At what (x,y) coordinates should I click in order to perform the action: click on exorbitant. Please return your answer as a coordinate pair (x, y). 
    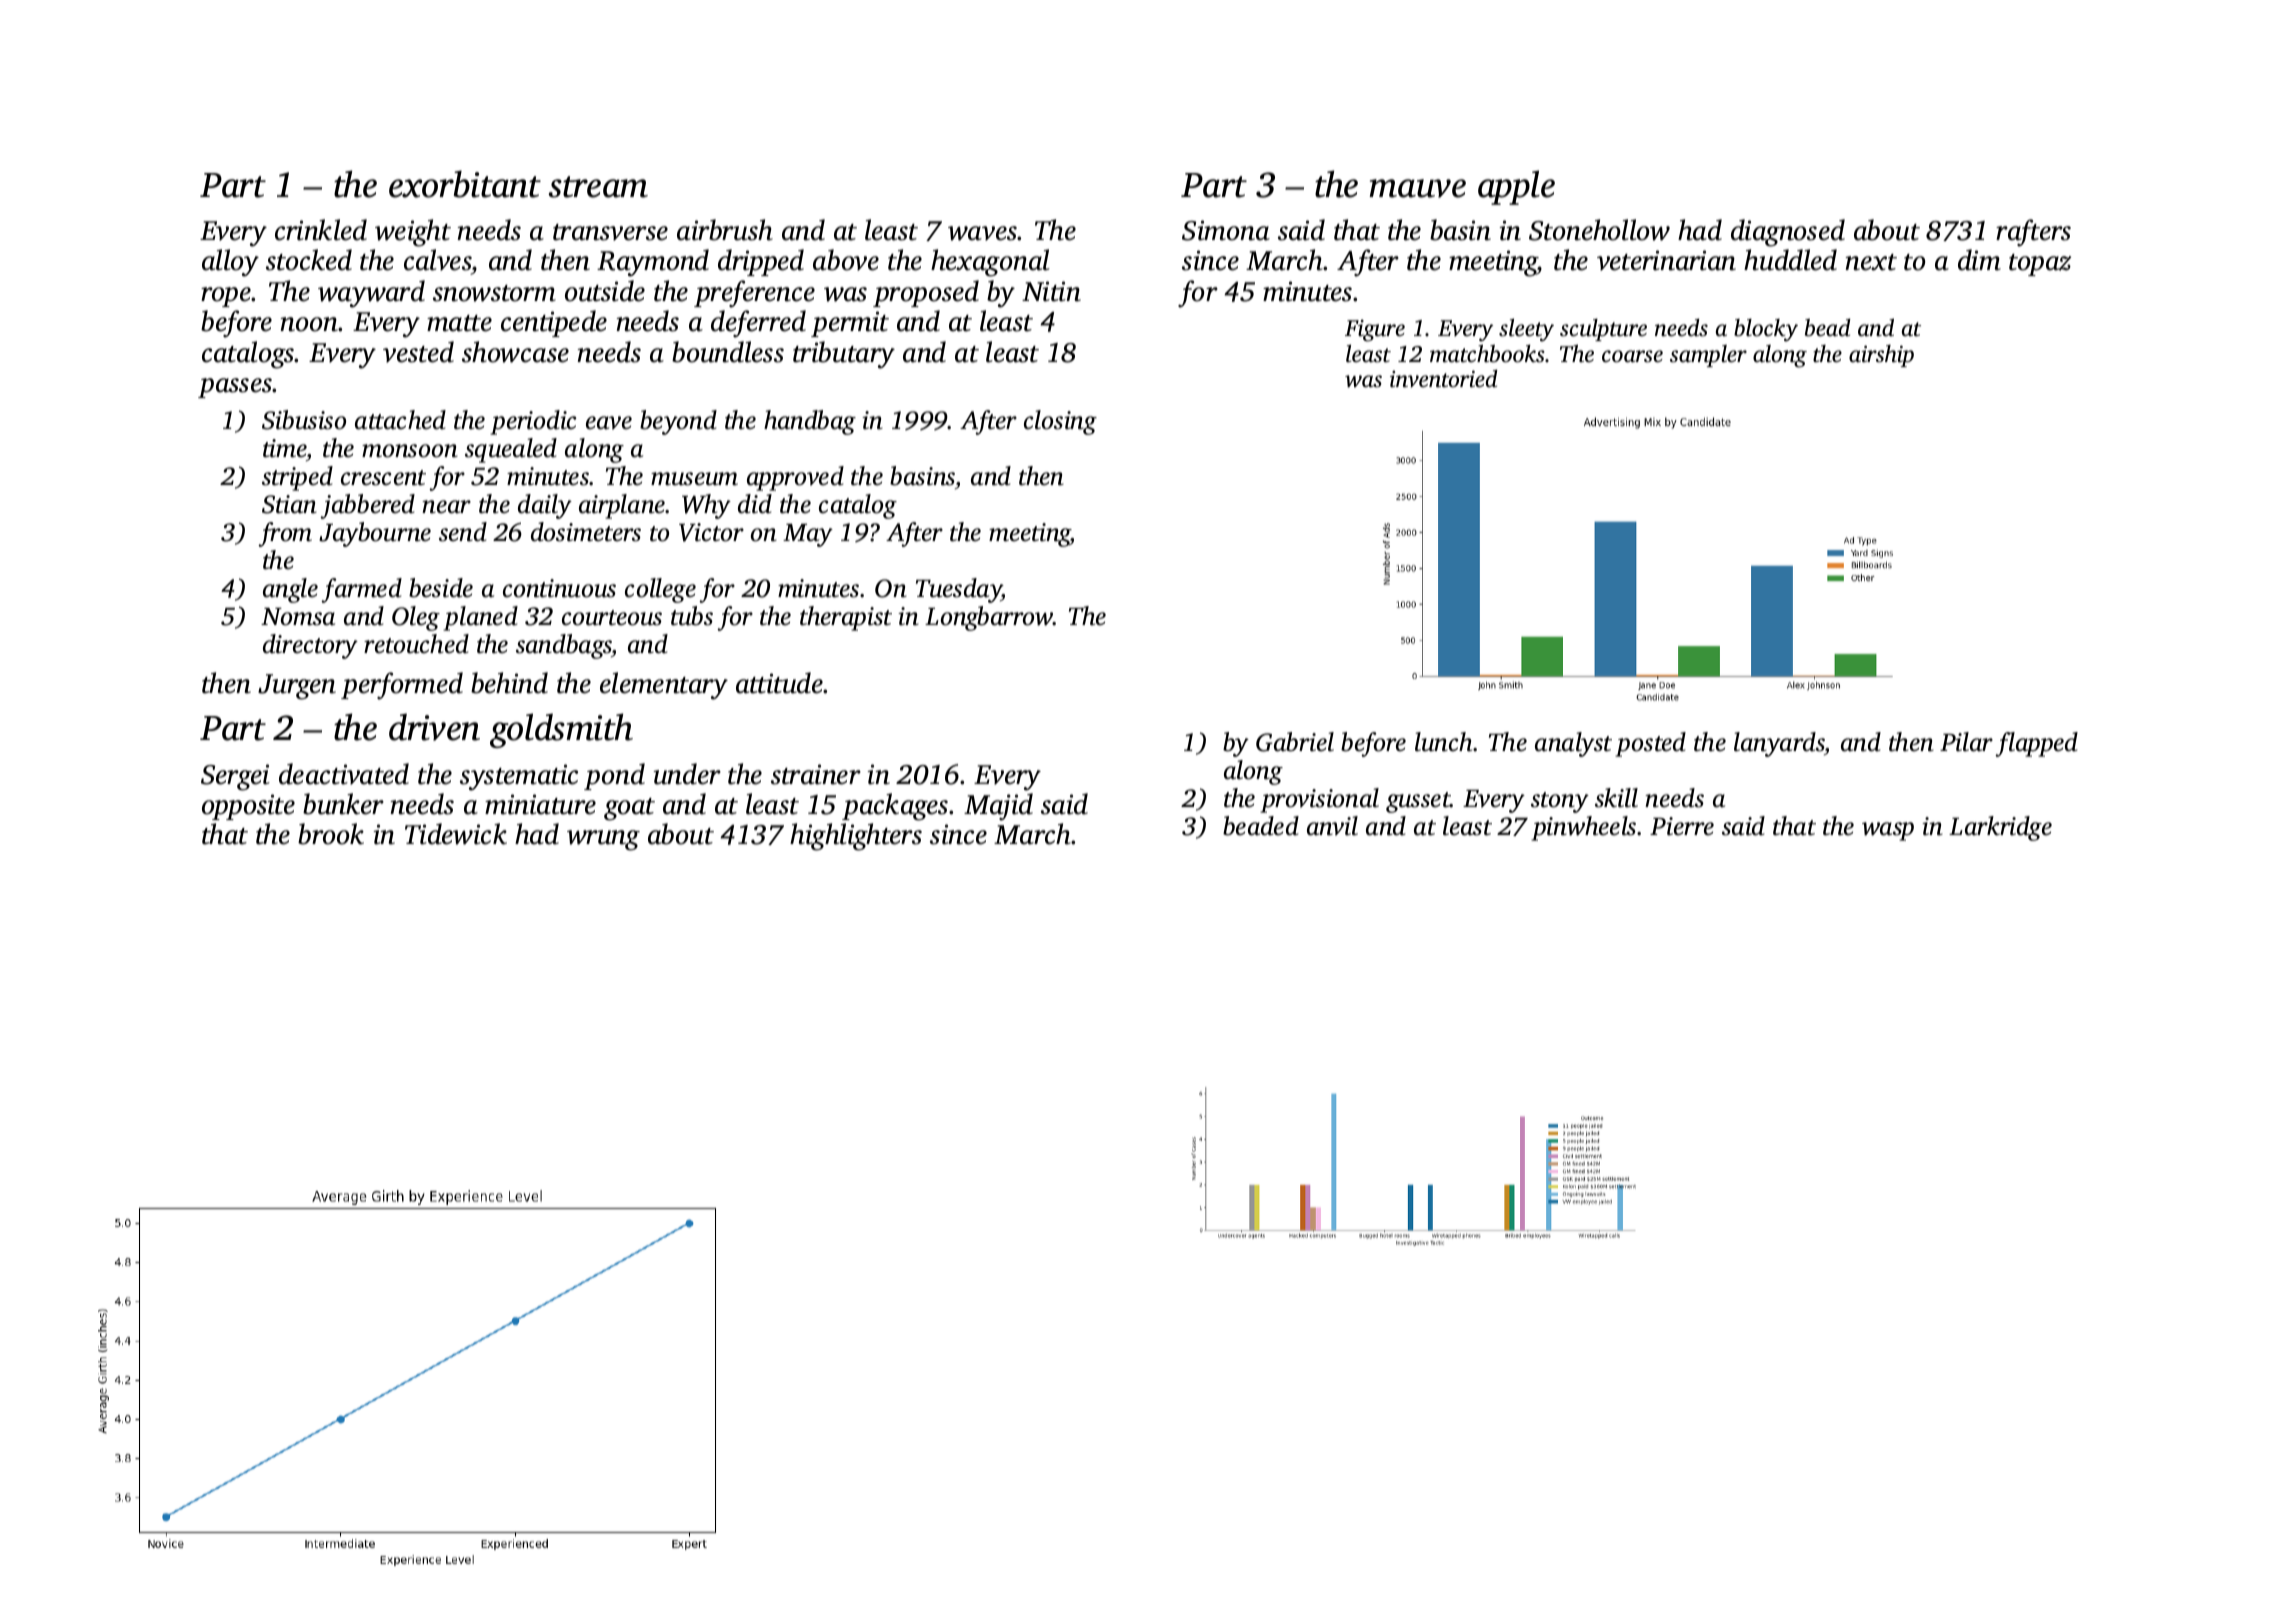
    Looking at the image, I should click on (465, 184).
